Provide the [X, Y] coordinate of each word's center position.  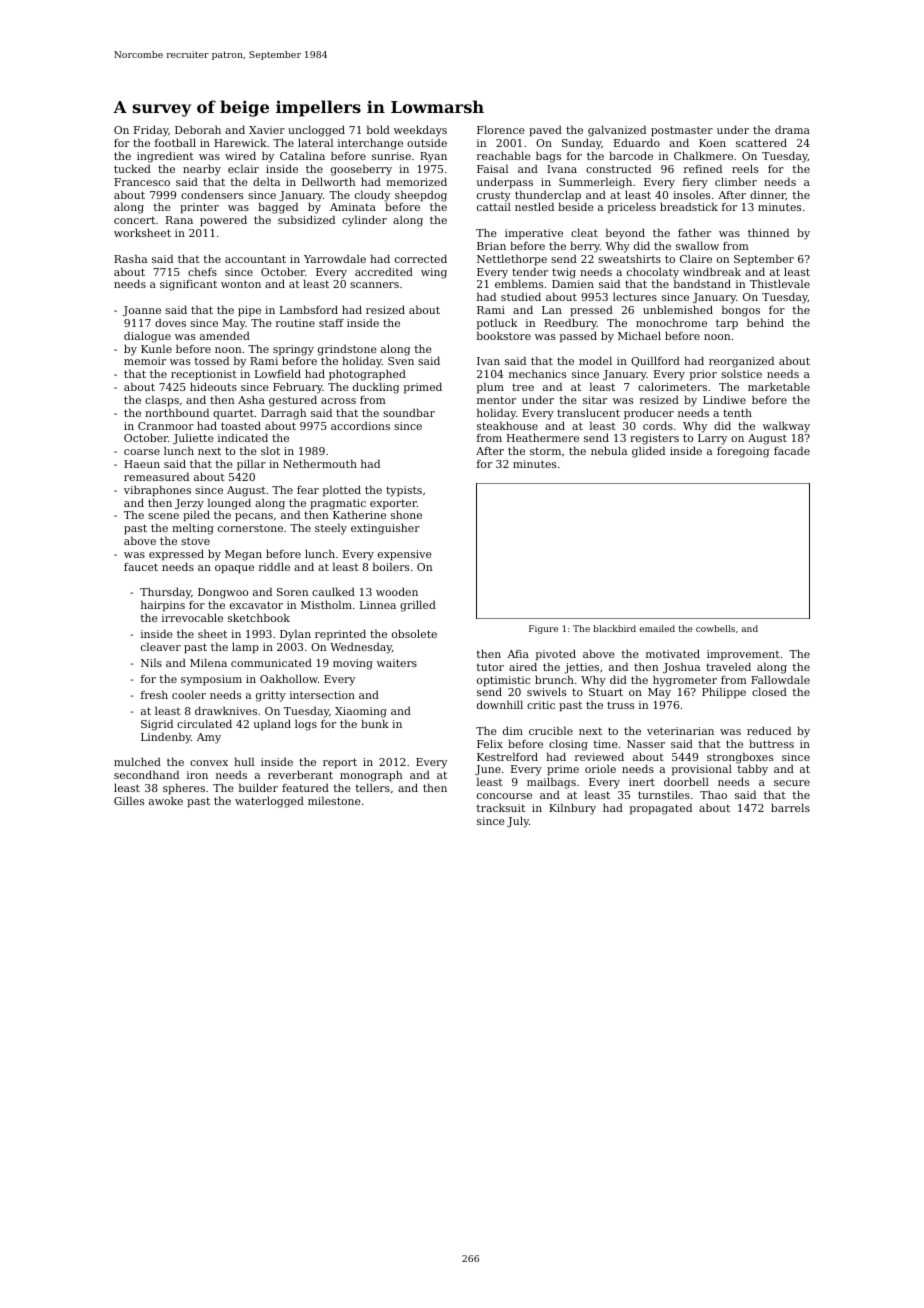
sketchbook [259, 617]
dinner [768, 195]
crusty [494, 197]
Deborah [198, 129]
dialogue [147, 337]
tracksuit [501, 807]
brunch [554, 679]
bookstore [504, 335]
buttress [771, 743]
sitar [595, 400]
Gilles [129, 800]
